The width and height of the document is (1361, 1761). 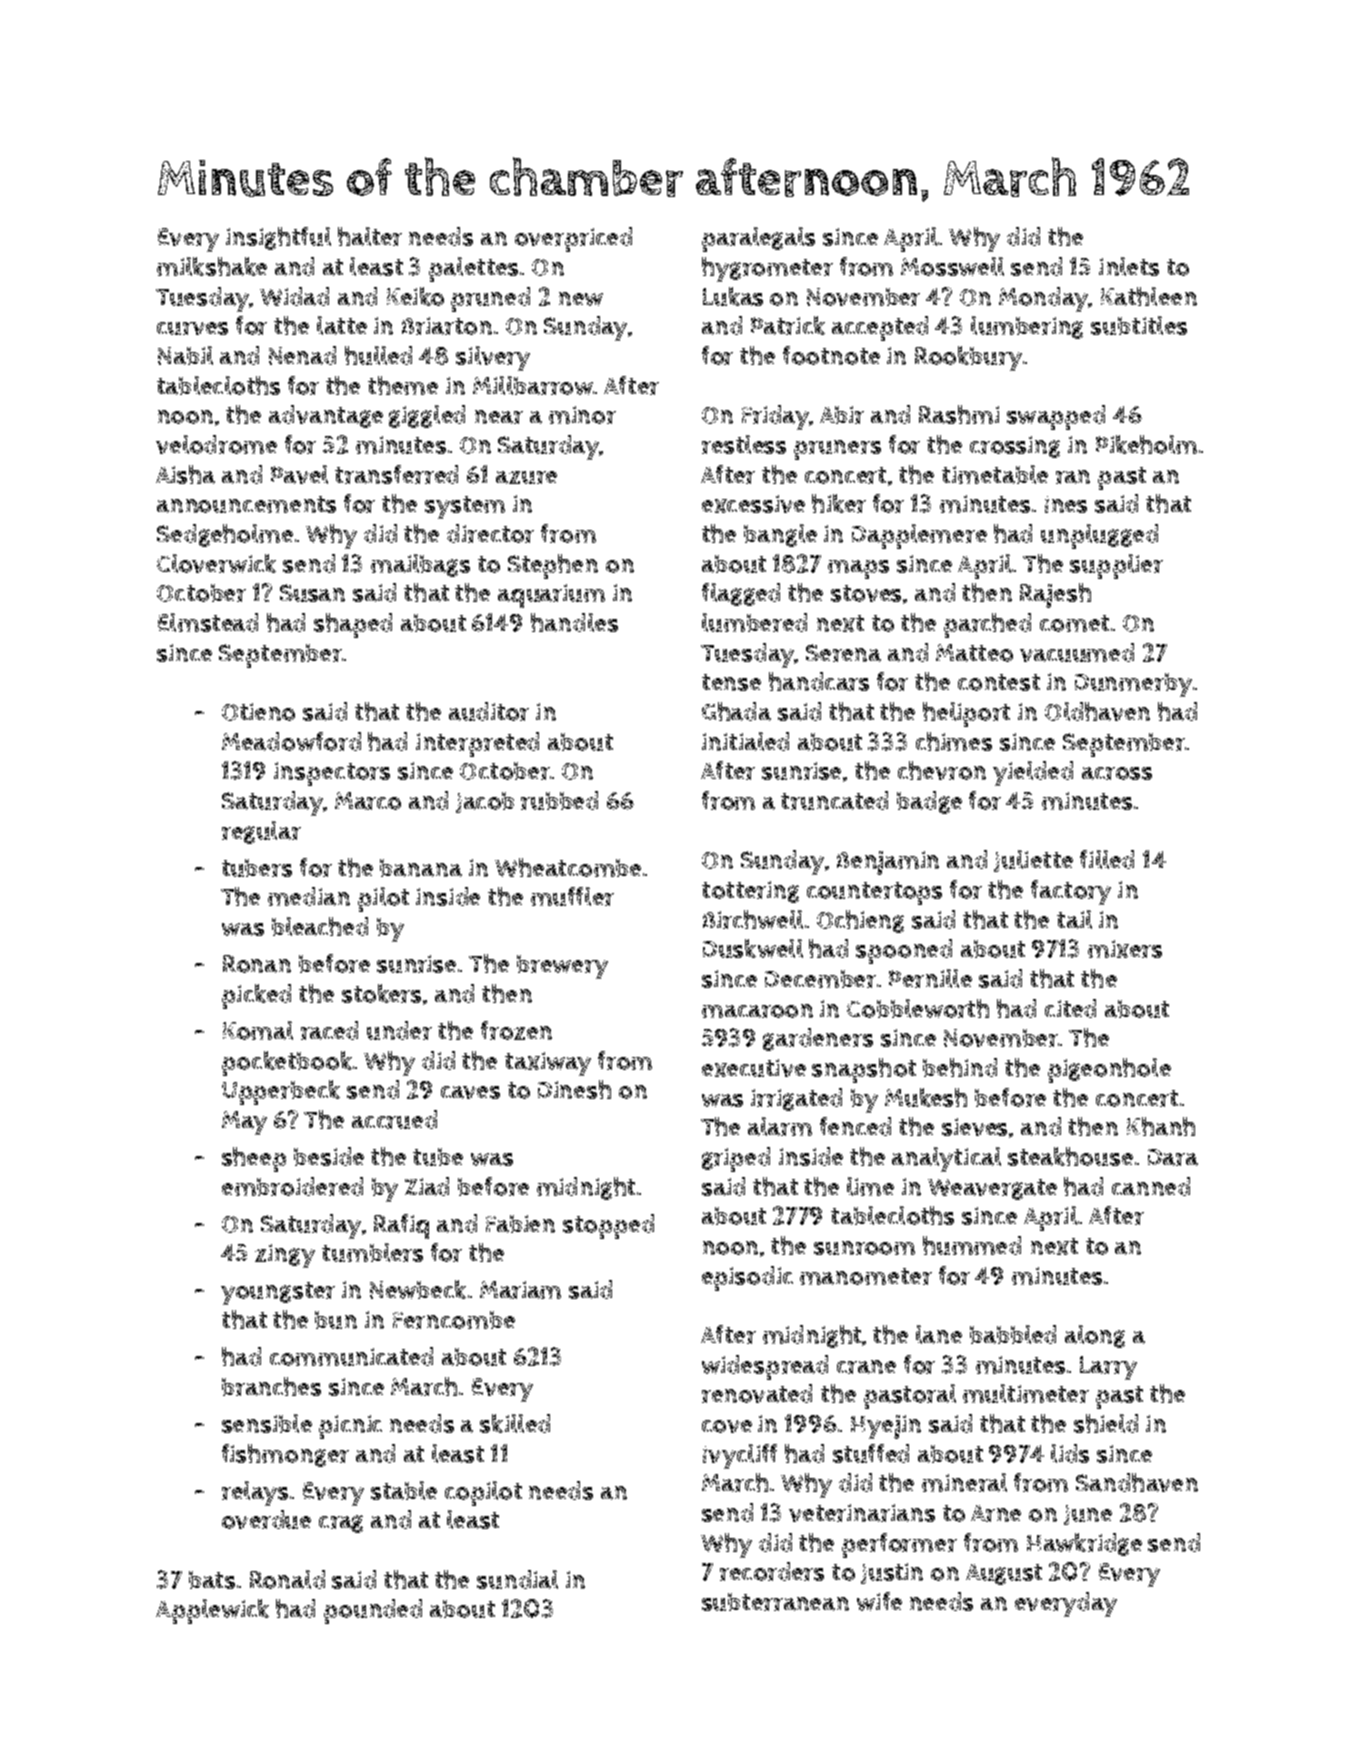 What do you see at coordinates (1004, 1574) in the document?
I see `August` at bounding box center [1004, 1574].
